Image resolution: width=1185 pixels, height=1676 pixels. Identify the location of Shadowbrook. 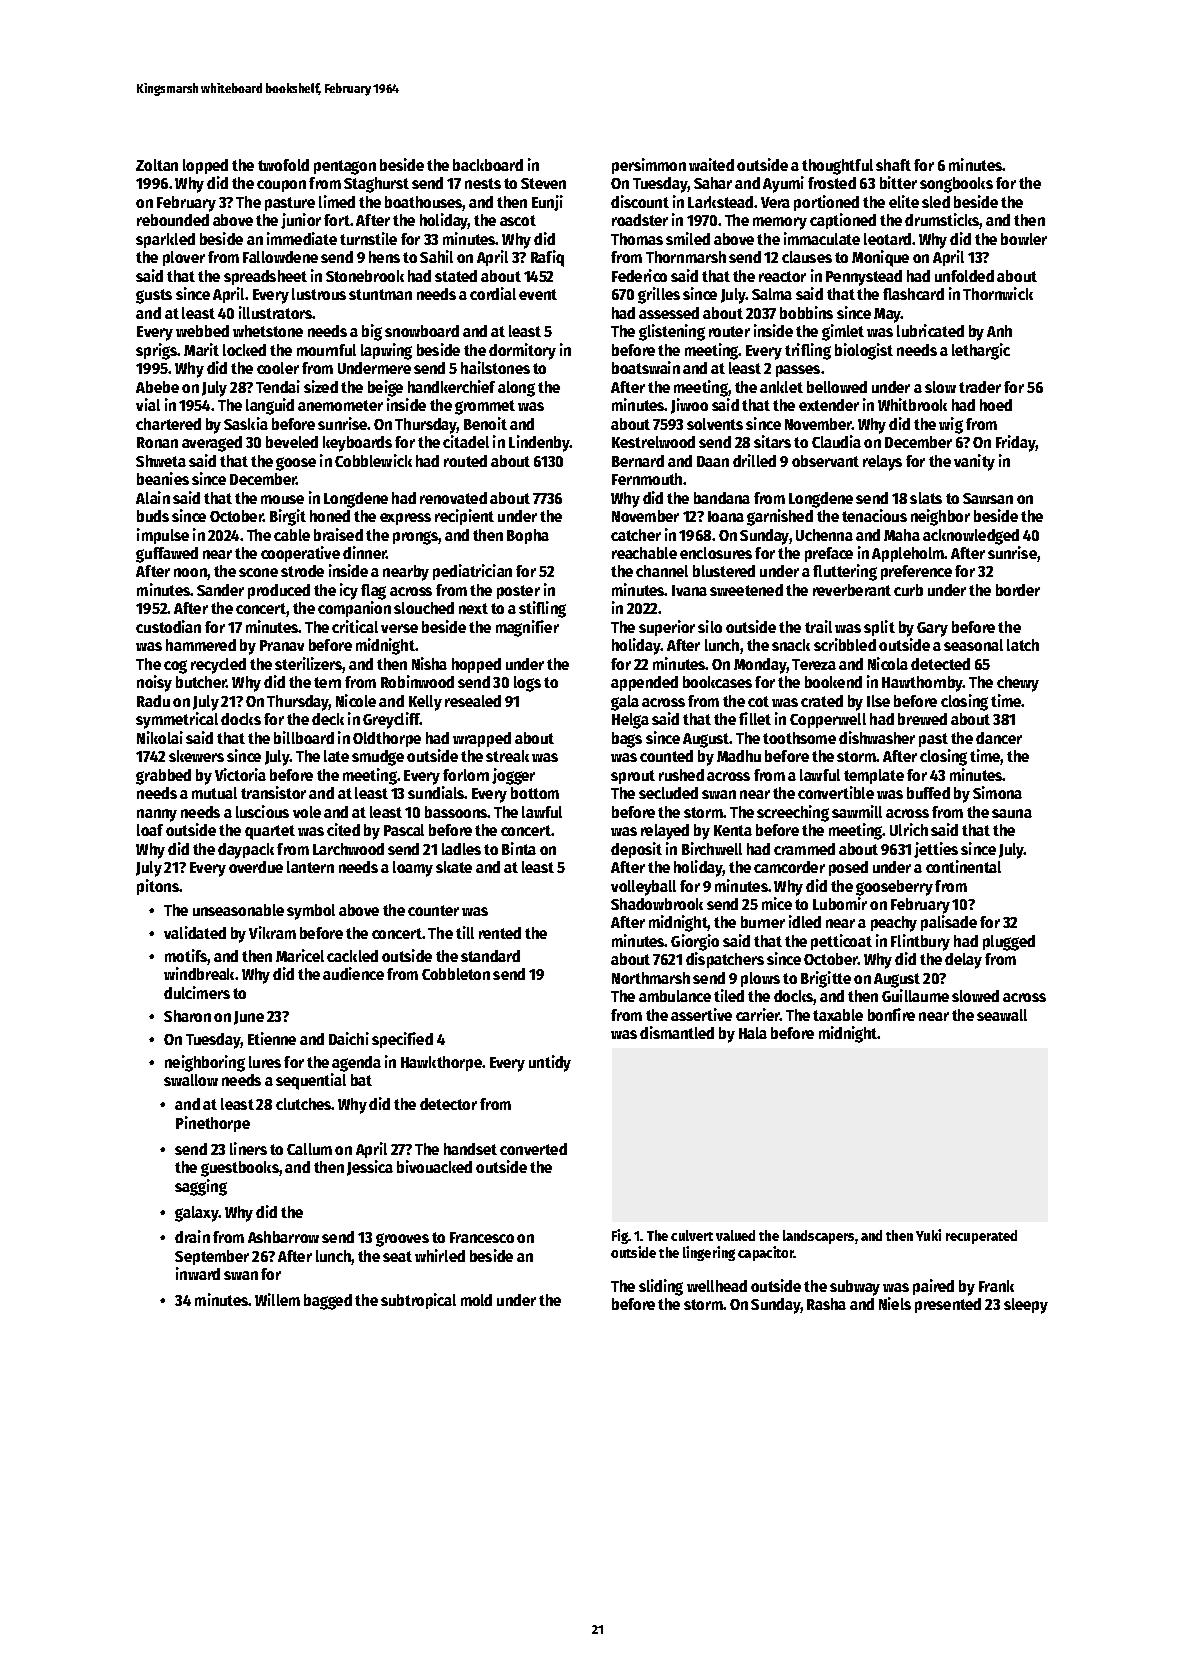
(657, 904).
